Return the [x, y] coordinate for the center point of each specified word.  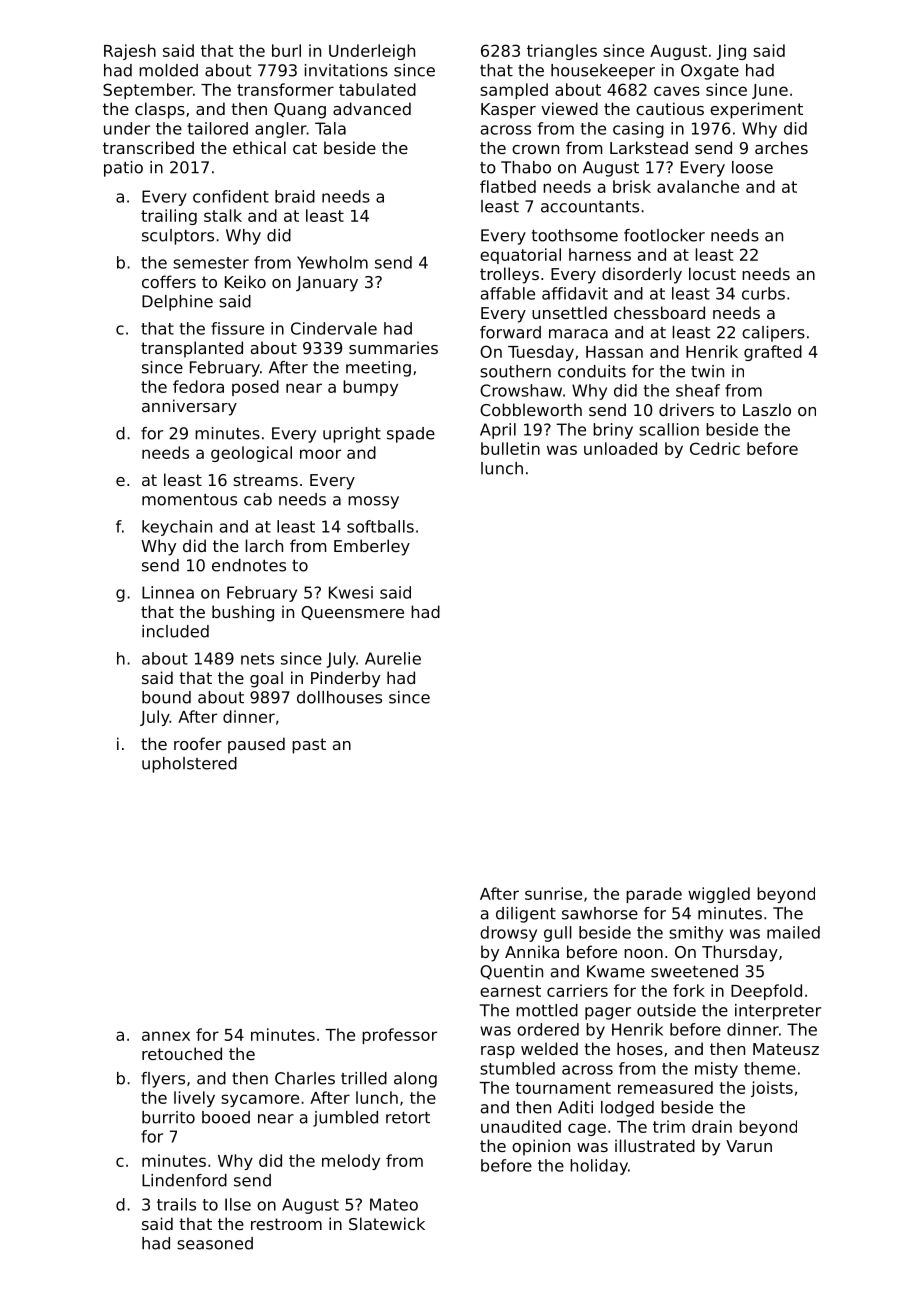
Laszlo [767, 409]
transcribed [148, 147]
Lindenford [184, 1180]
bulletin [510, 448]
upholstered [189, 765]
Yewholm [332, 262]
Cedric [715, 448]
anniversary [189, 407]
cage [587, 1129]
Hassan [614, 352]
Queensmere [352, 613]
